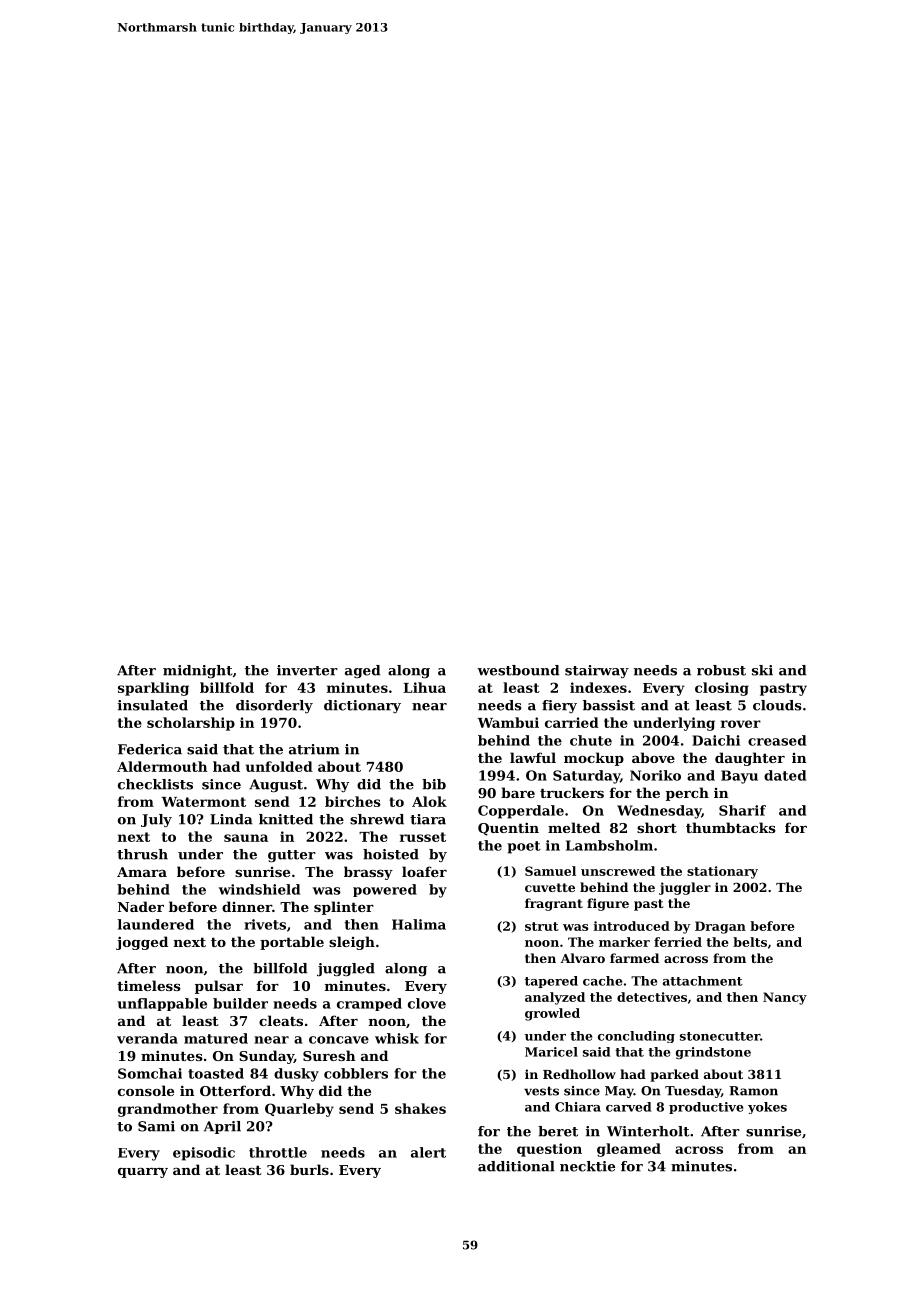 This screenshot has height=1308, width=924. I want to click on juggler, so click(685, 888).
